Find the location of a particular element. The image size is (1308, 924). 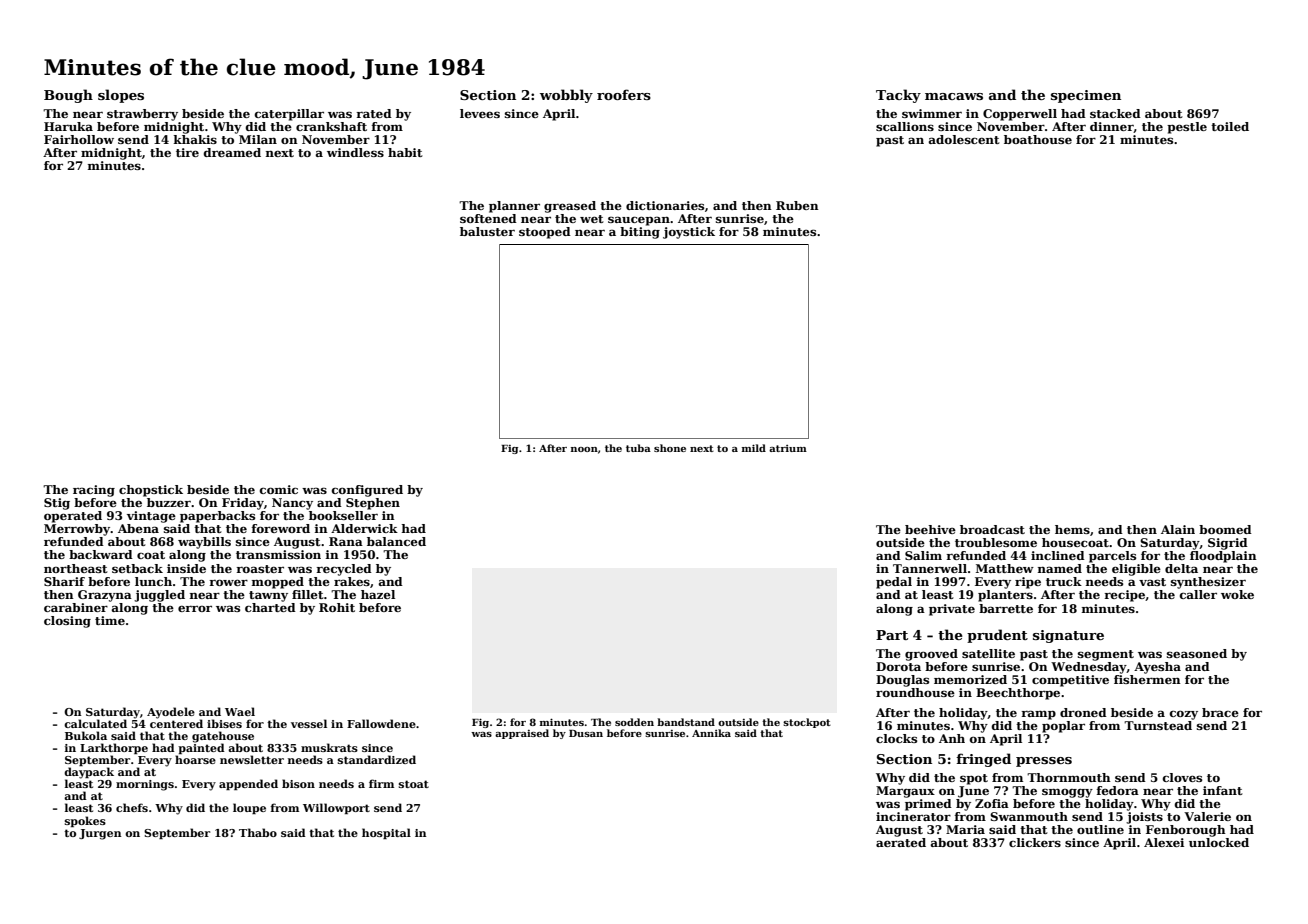

recycled is located at coordinates (344, 570).
